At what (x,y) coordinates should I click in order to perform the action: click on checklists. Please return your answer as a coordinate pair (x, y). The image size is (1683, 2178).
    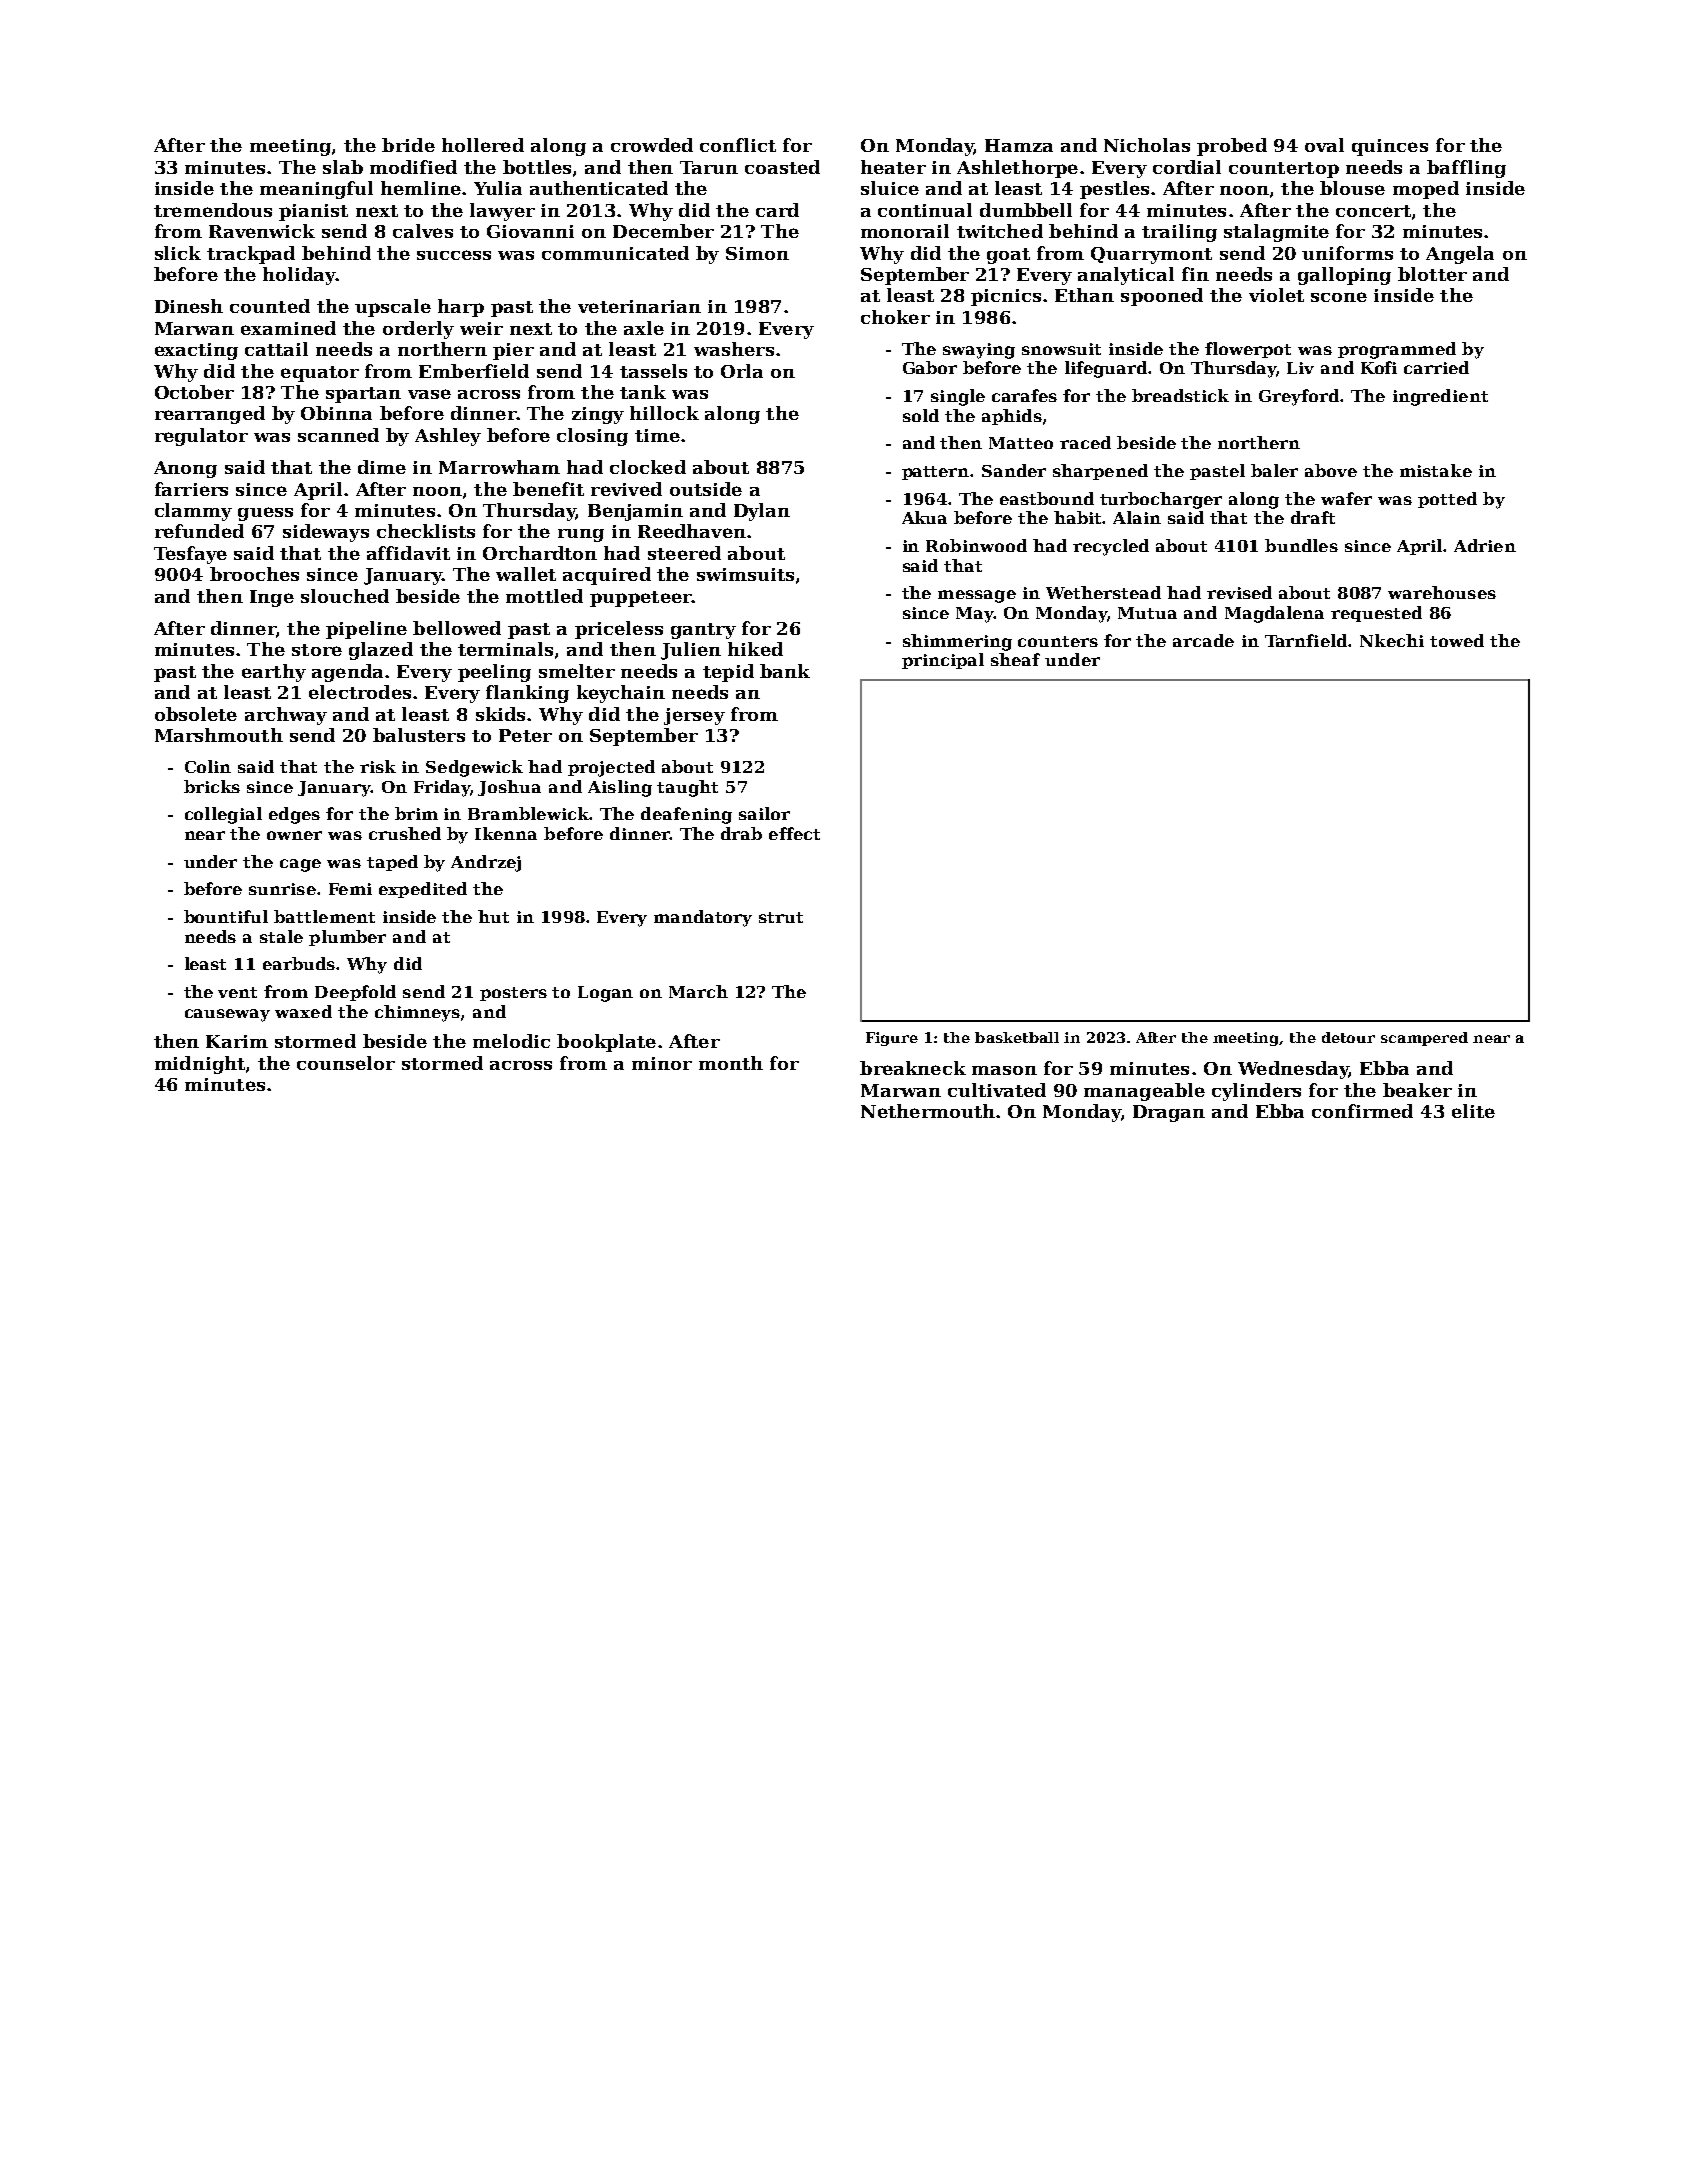
    Looking at the image, I should click on (426, 531).
